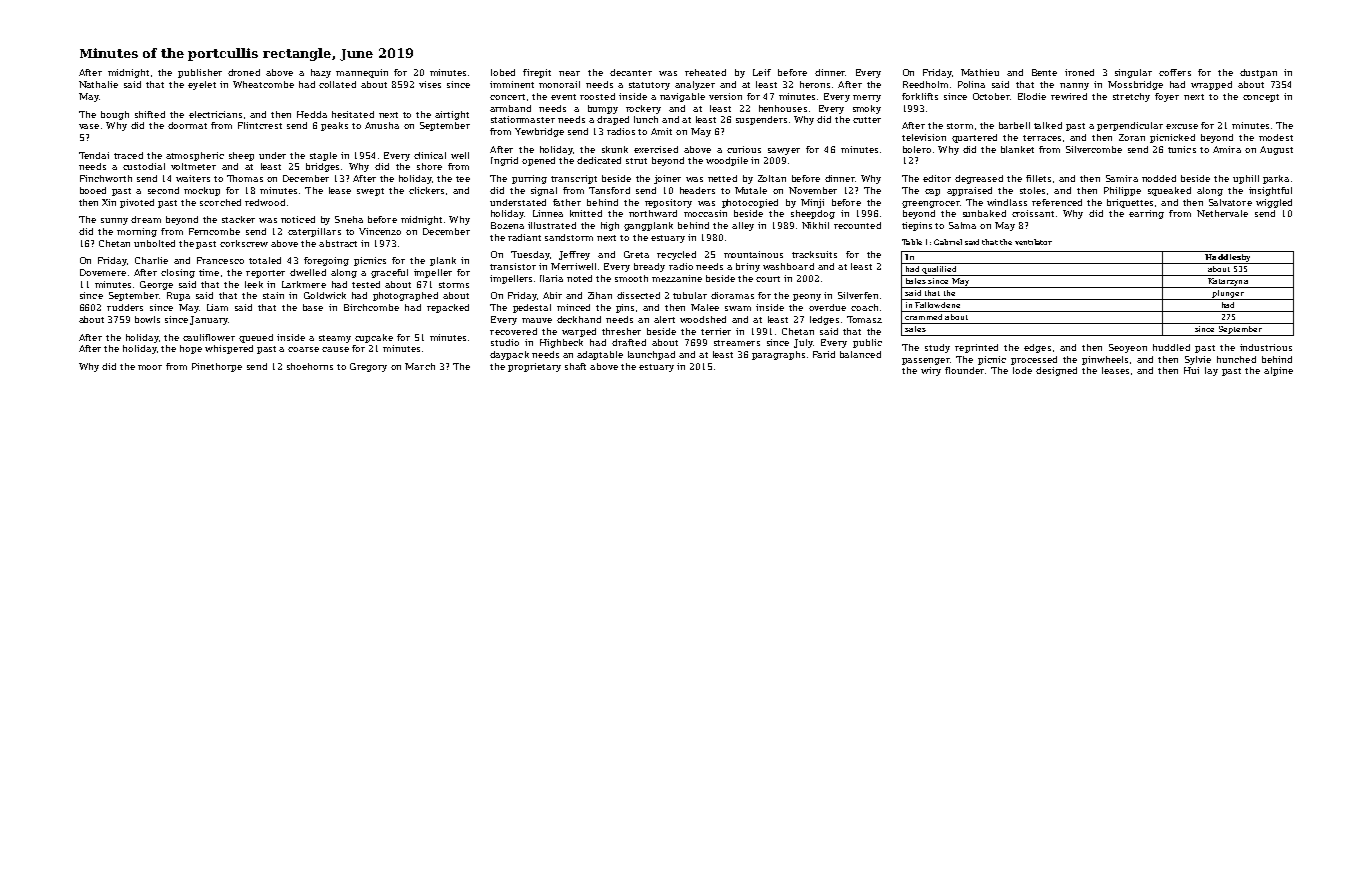 This image has width=1372, height=887. Describe the element at coordinates (335, 349) in the image. I see `cause` at that location.
